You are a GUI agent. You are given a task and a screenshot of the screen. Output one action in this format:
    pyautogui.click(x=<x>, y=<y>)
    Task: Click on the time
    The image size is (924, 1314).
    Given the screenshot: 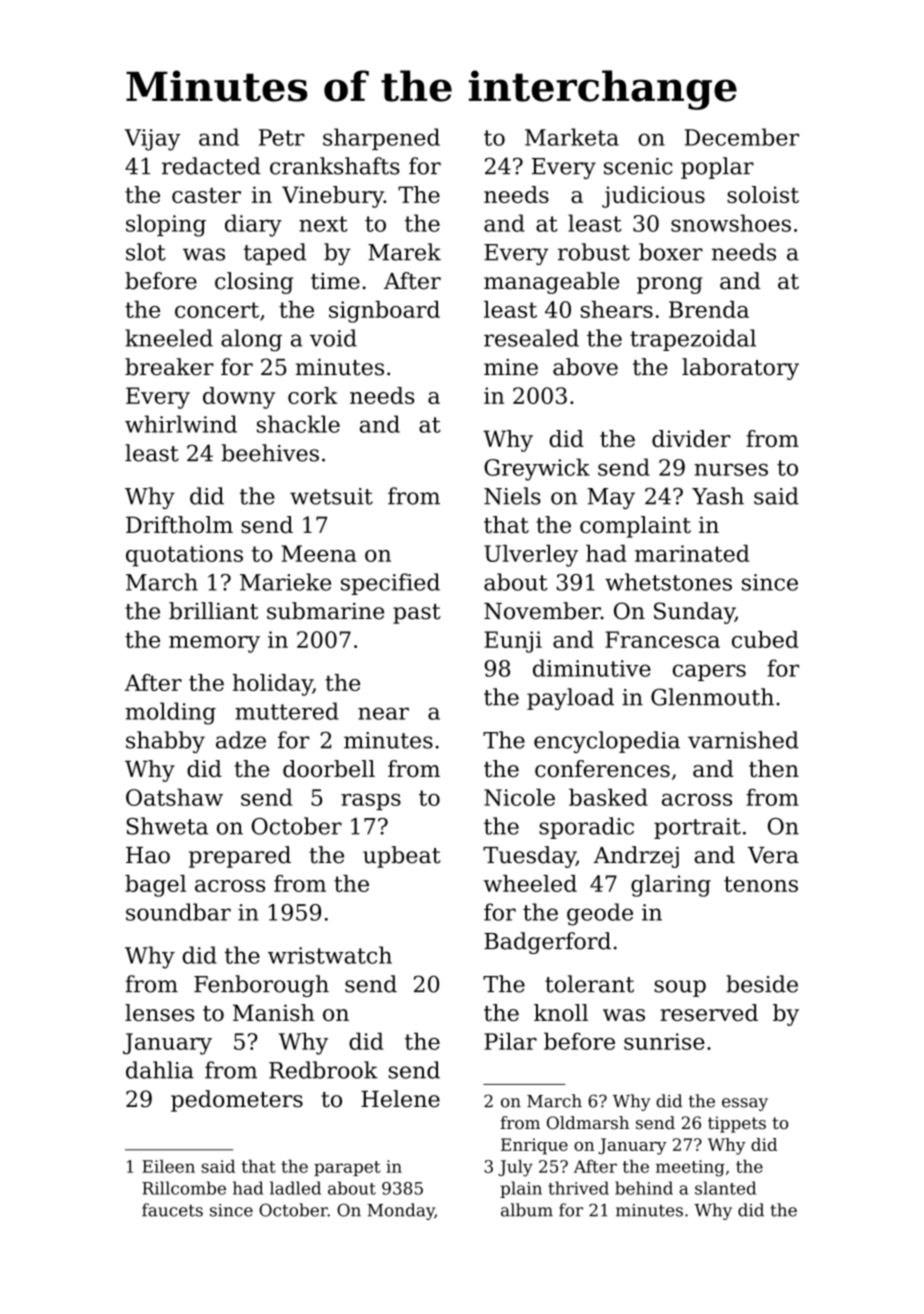 What is the action you would take?
    pyautogui.click(x=335, y=281)
